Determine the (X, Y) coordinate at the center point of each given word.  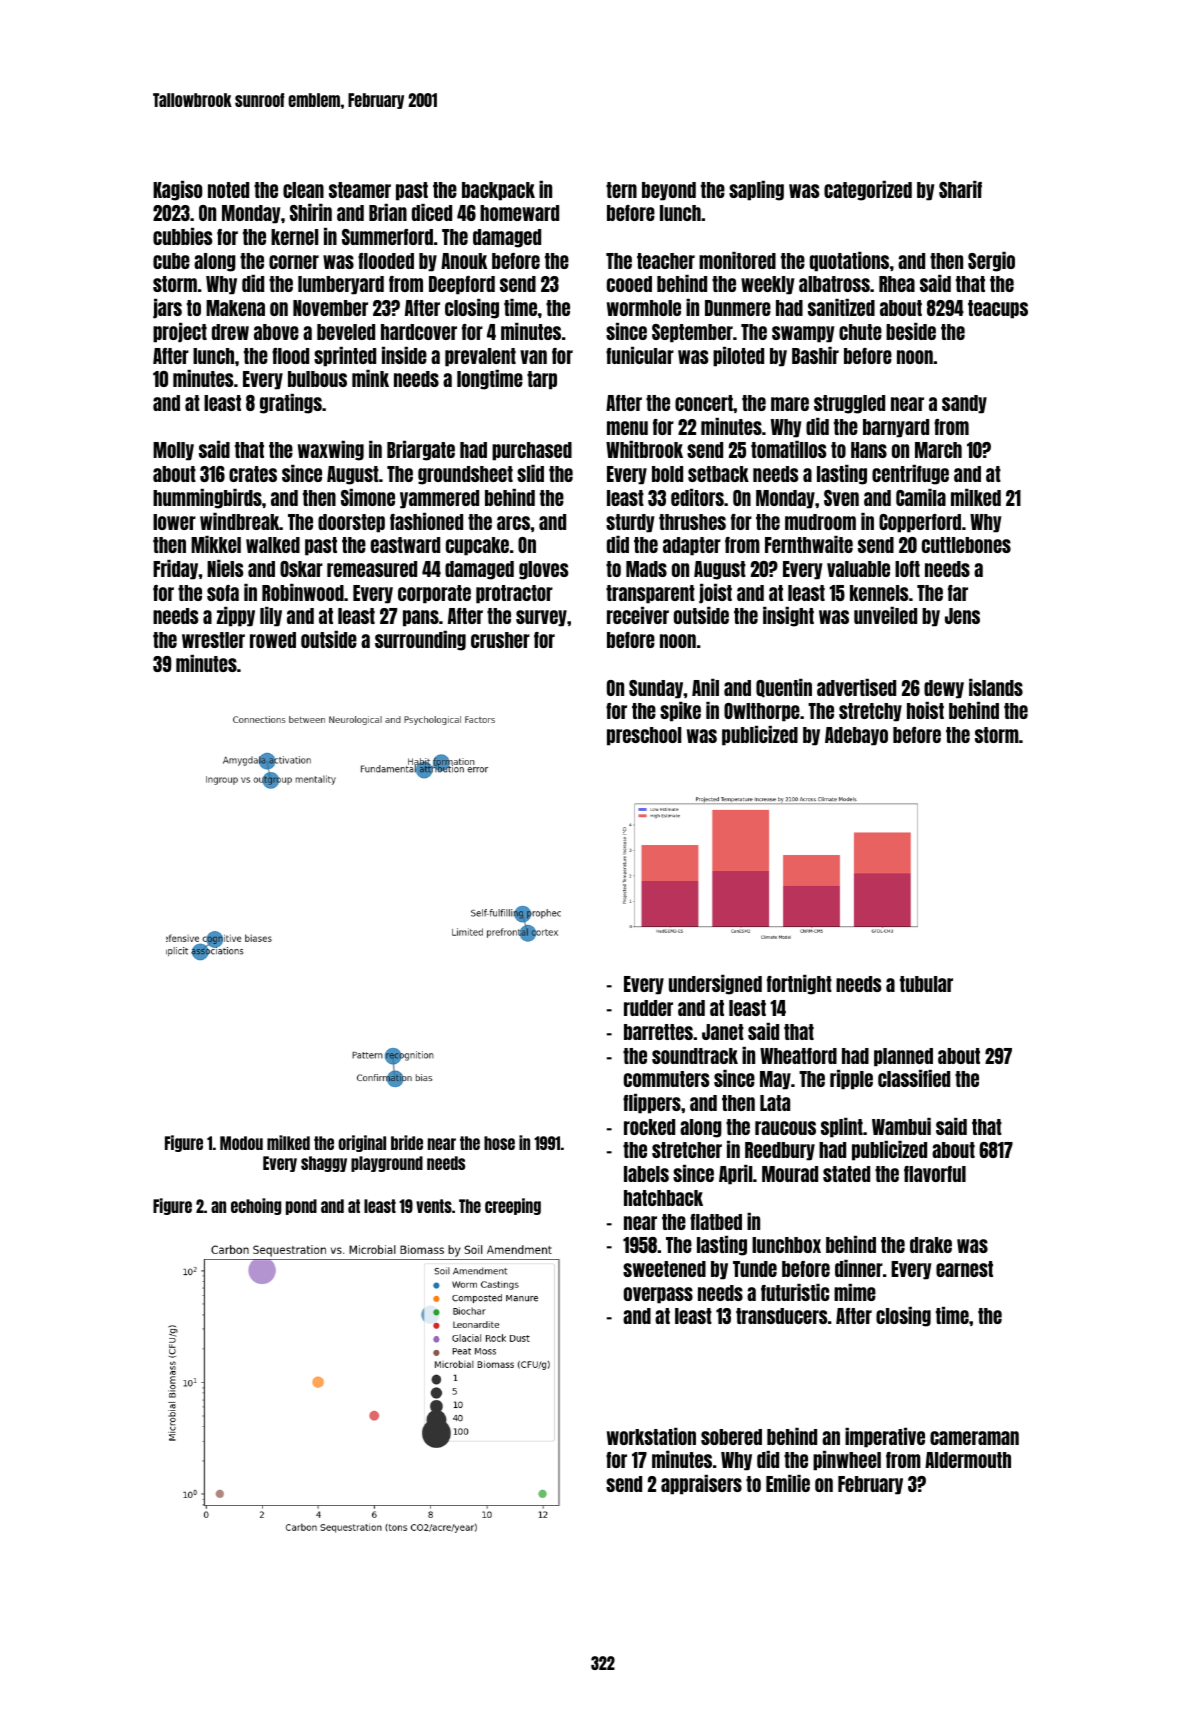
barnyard (896, 428)
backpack (498, 191)
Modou (241, 1143)
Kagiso (177, 191)
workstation (651, 1436)
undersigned (715, 985)
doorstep (351, 523)
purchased (532, 451)
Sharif (960, 189)
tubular (926, 984)
